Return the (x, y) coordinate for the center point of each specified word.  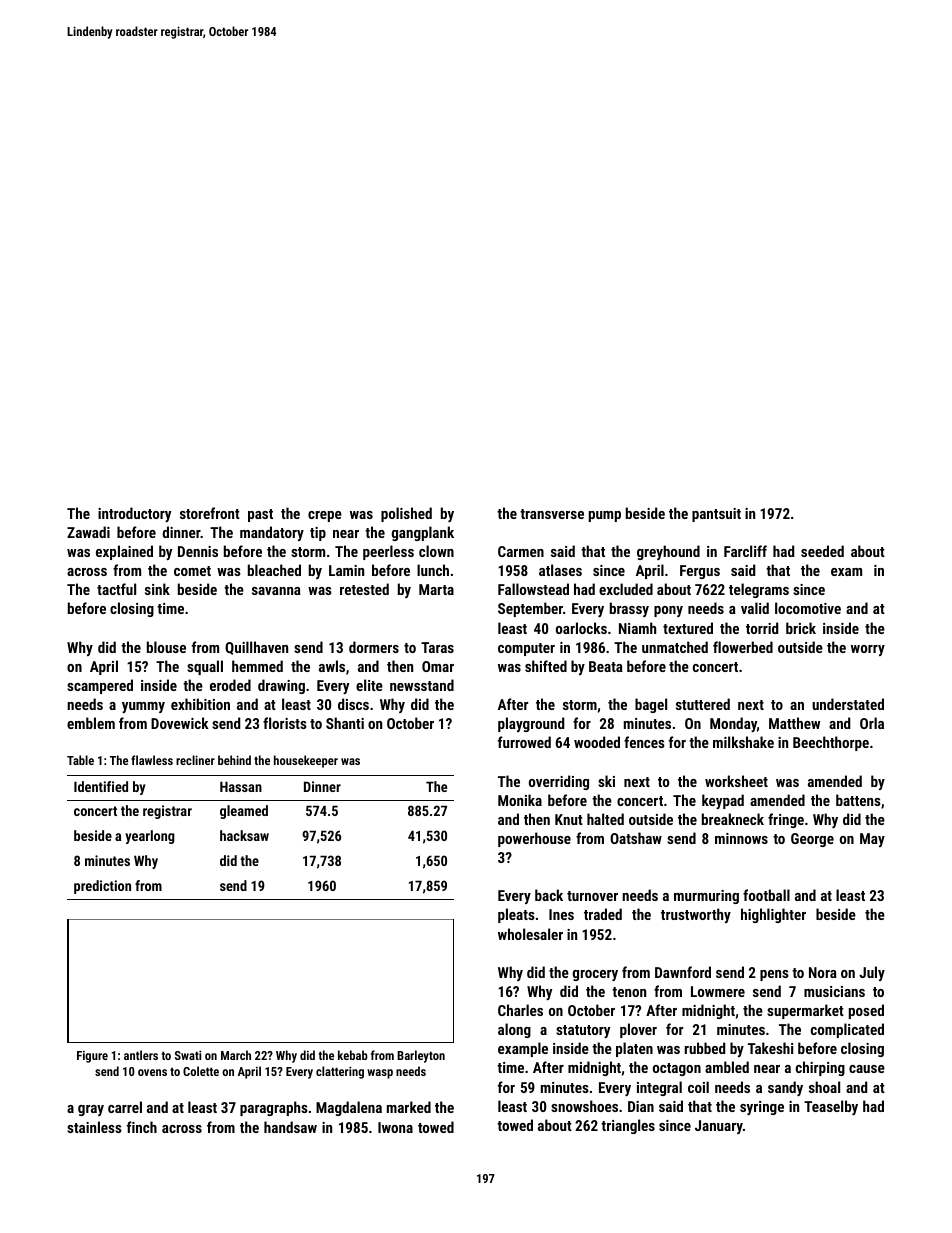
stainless (94, 1127)
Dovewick (179, 723)
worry (868, 650)
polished (406, 514)
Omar (438, 666)
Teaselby (831, 1107)
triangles (628, 1126)
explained (124, 552)
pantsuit (716, 515)
